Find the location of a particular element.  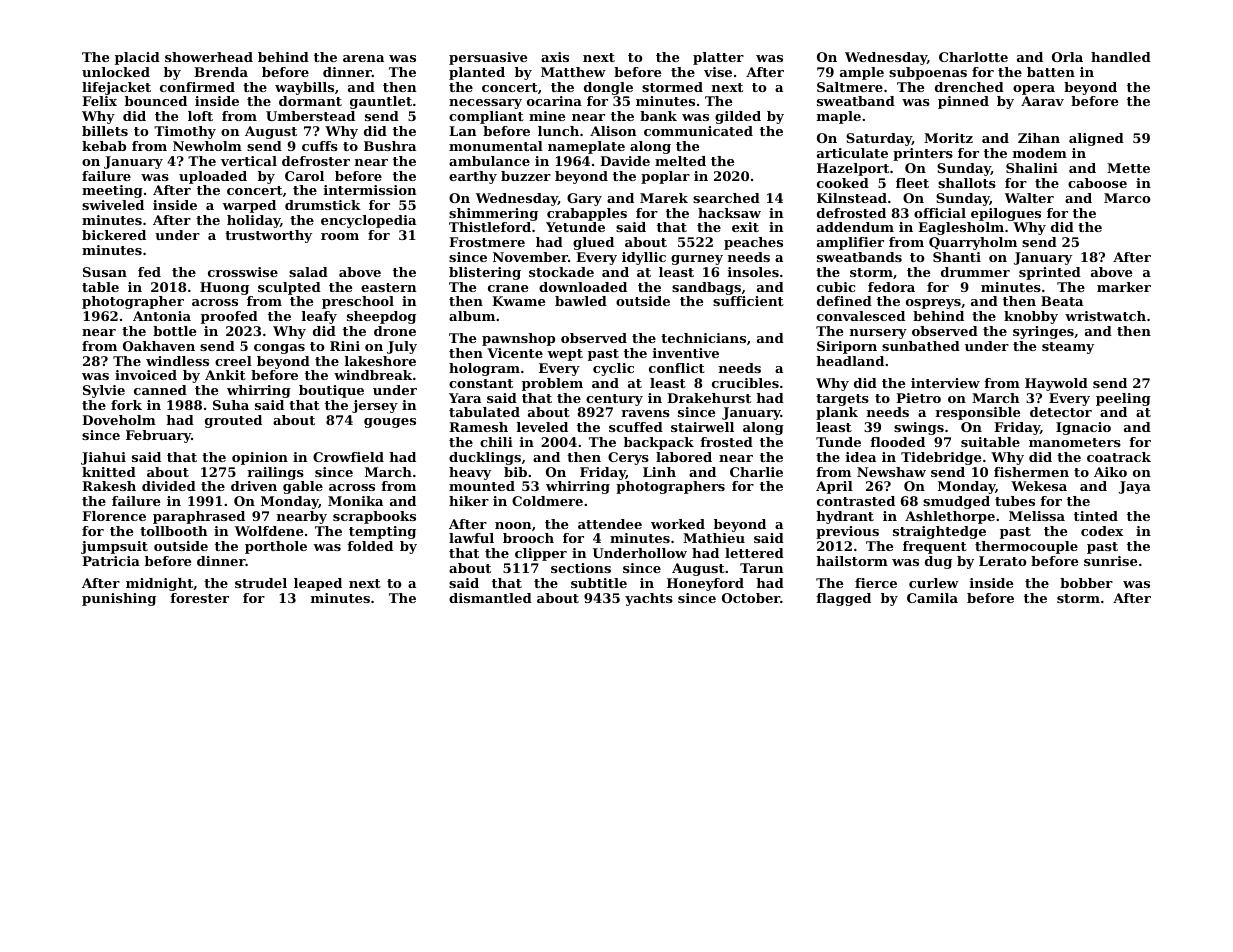

trustworthy is located at coordinates (268, 236).
